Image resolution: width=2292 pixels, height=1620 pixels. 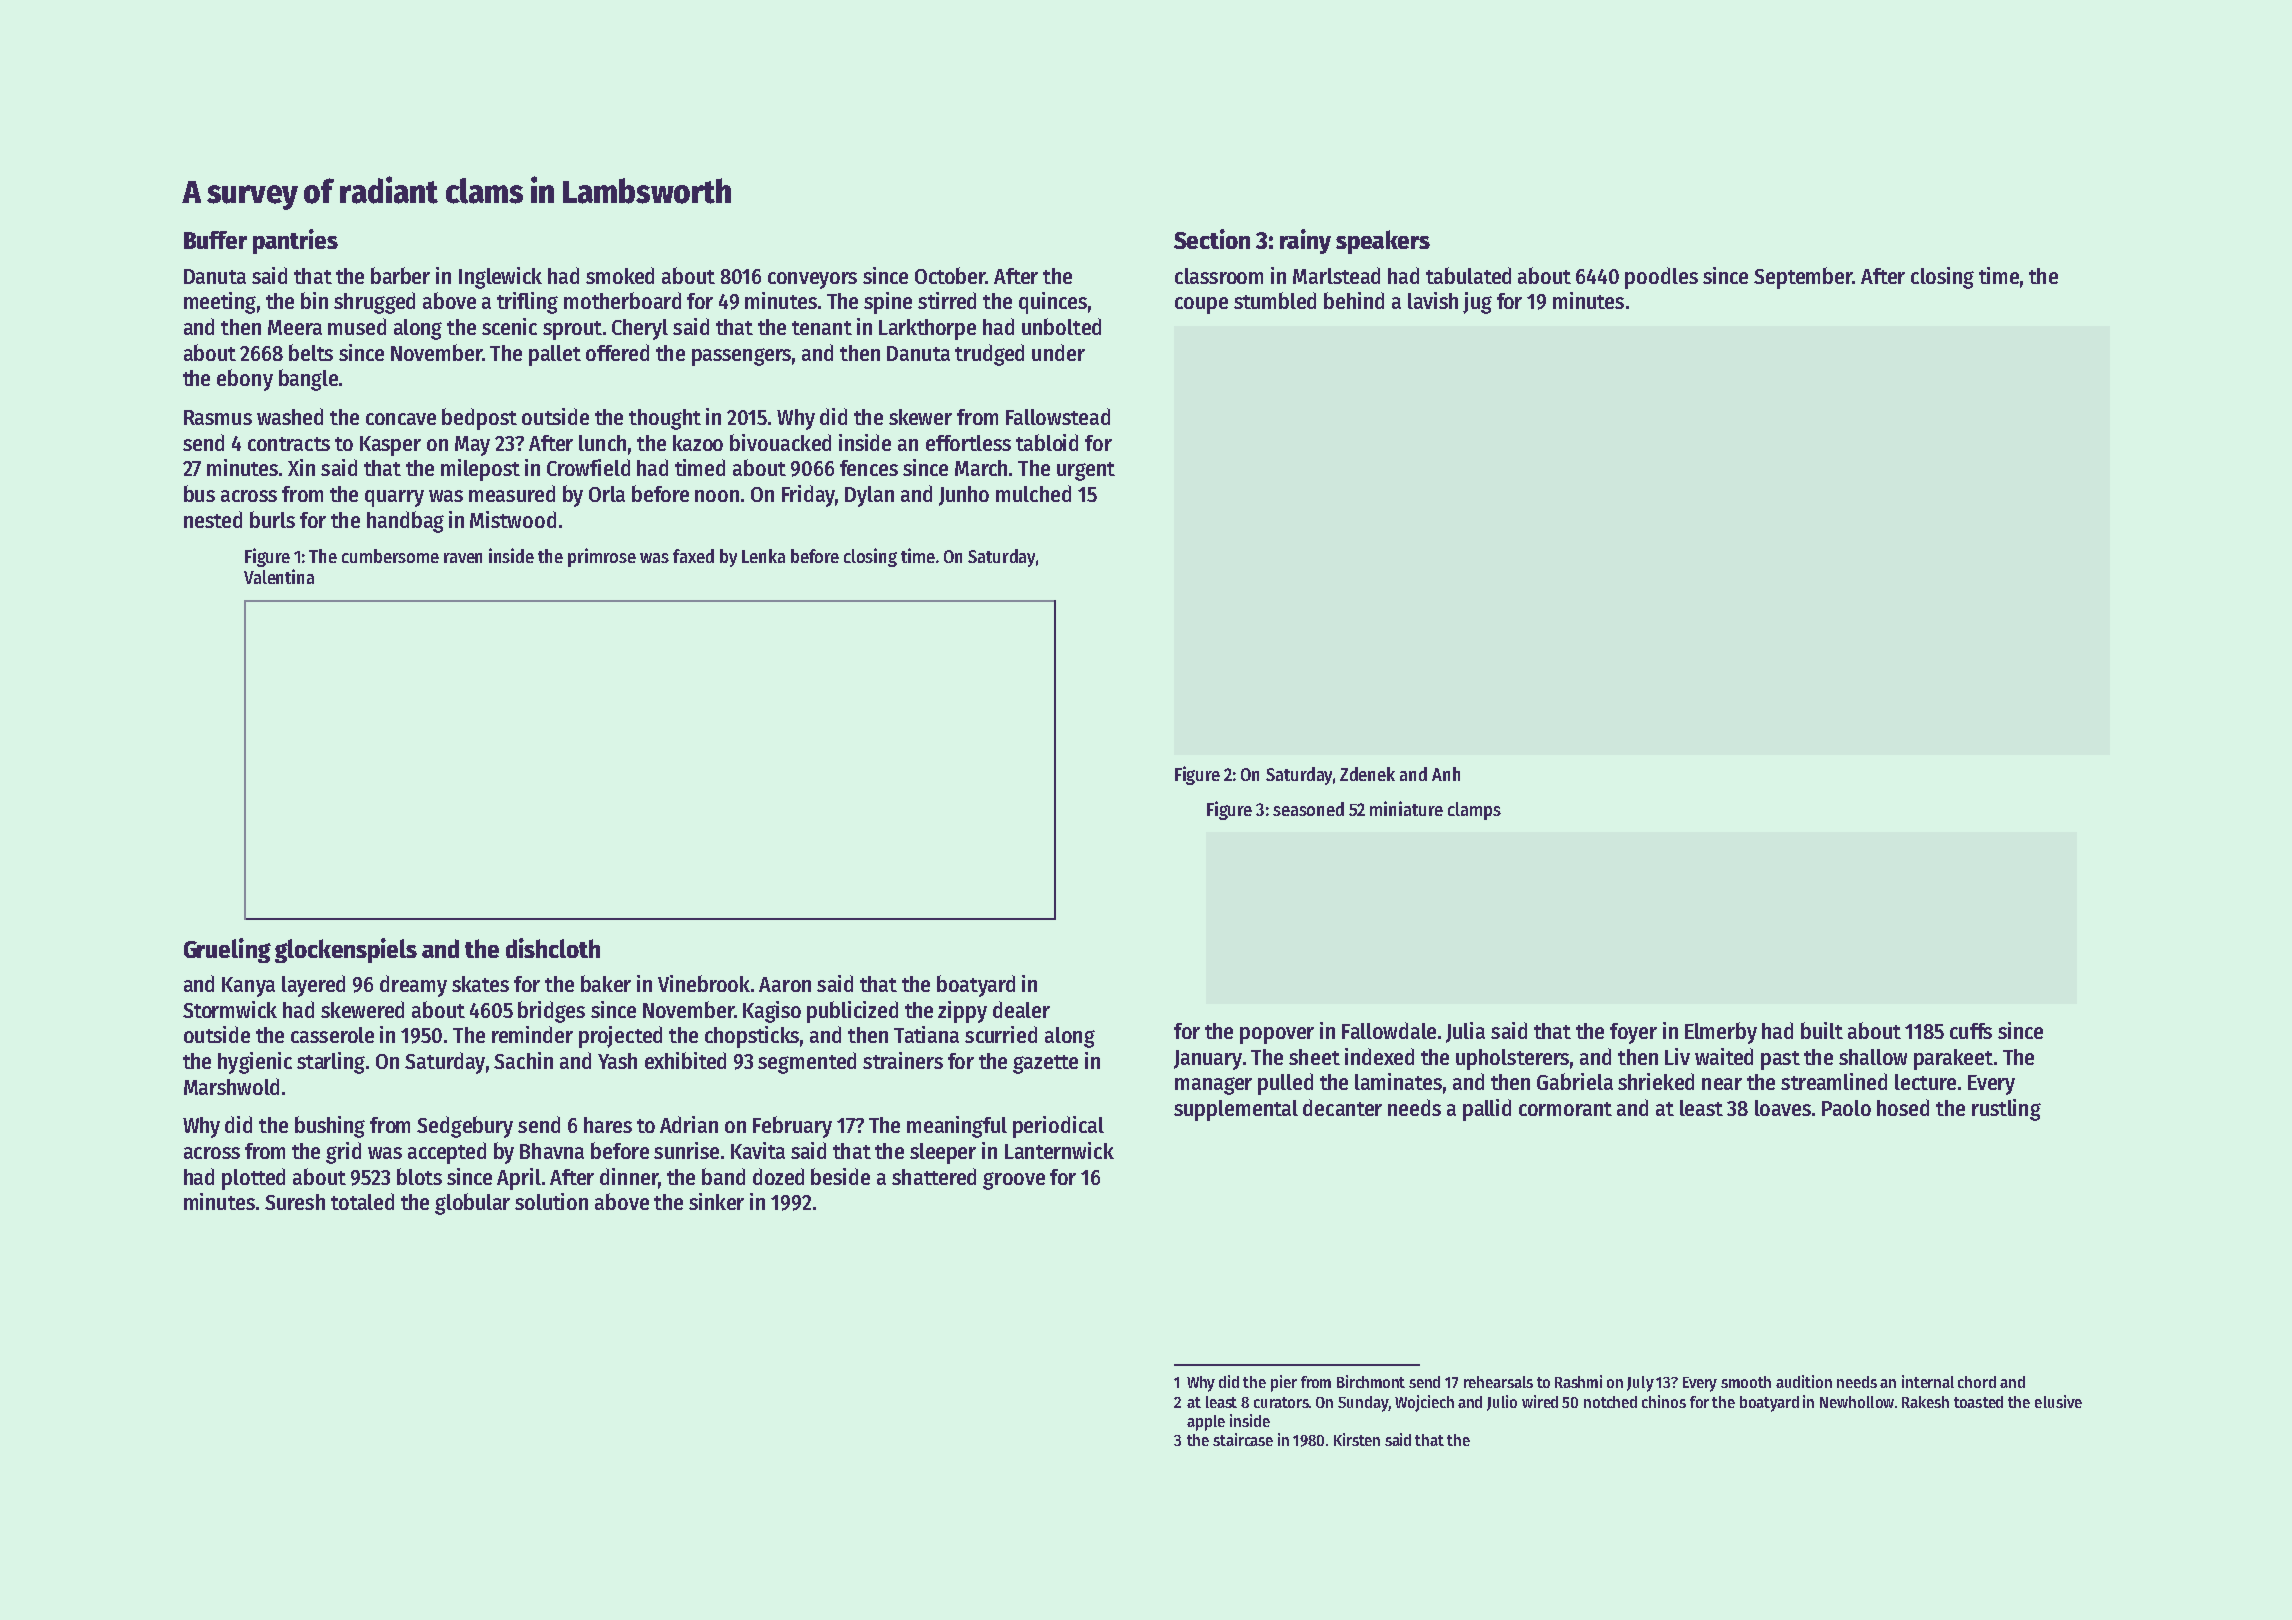 What do you see at coordinates (1474, 811) in the image?
I see `clamps` at bounding box center [1474, 811].
